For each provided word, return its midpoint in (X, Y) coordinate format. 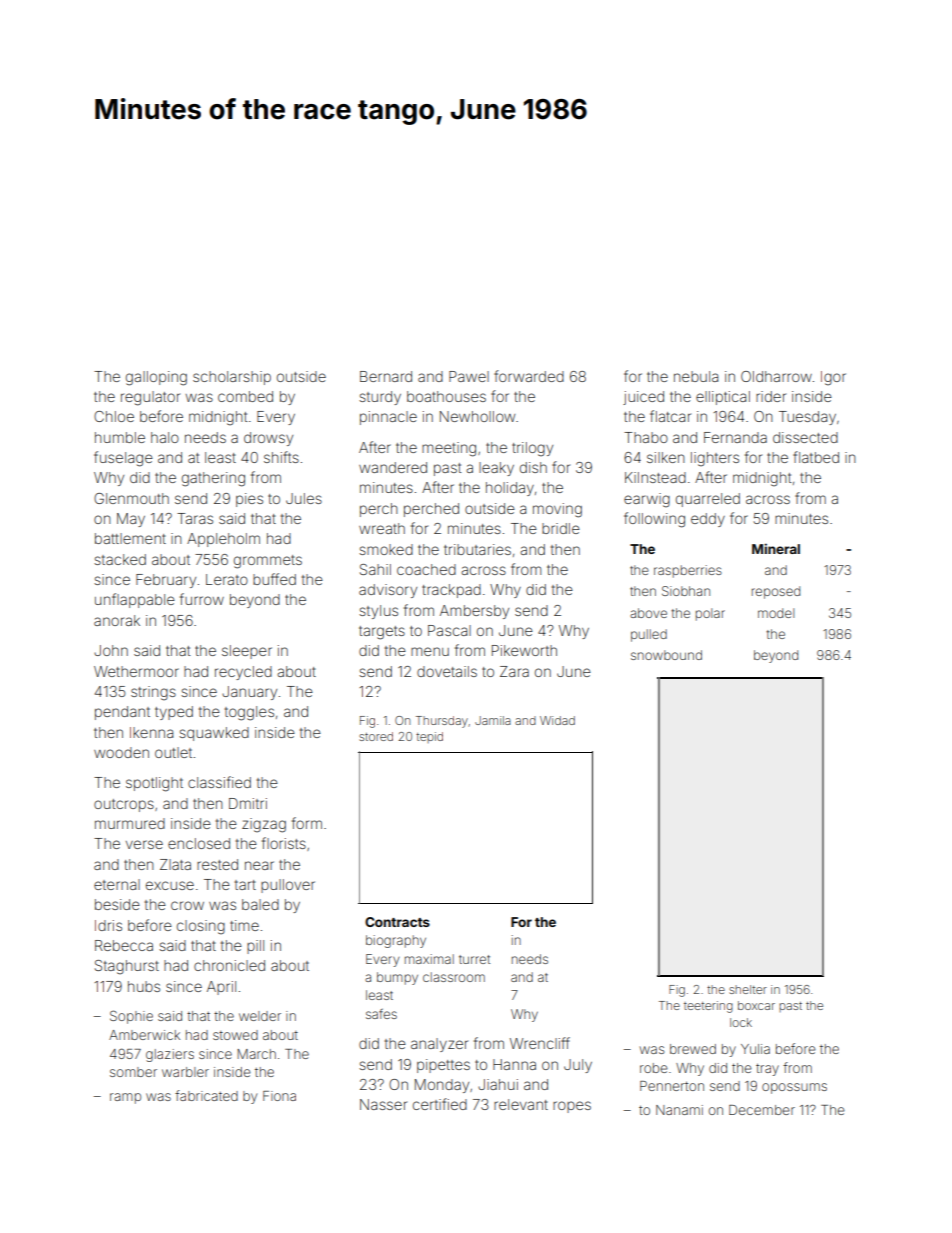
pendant (122, 713)
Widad (557, 720)
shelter (748, 989)
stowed (235, 1035)
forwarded (529, 376)
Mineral (776, 548)
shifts (281, 457)
